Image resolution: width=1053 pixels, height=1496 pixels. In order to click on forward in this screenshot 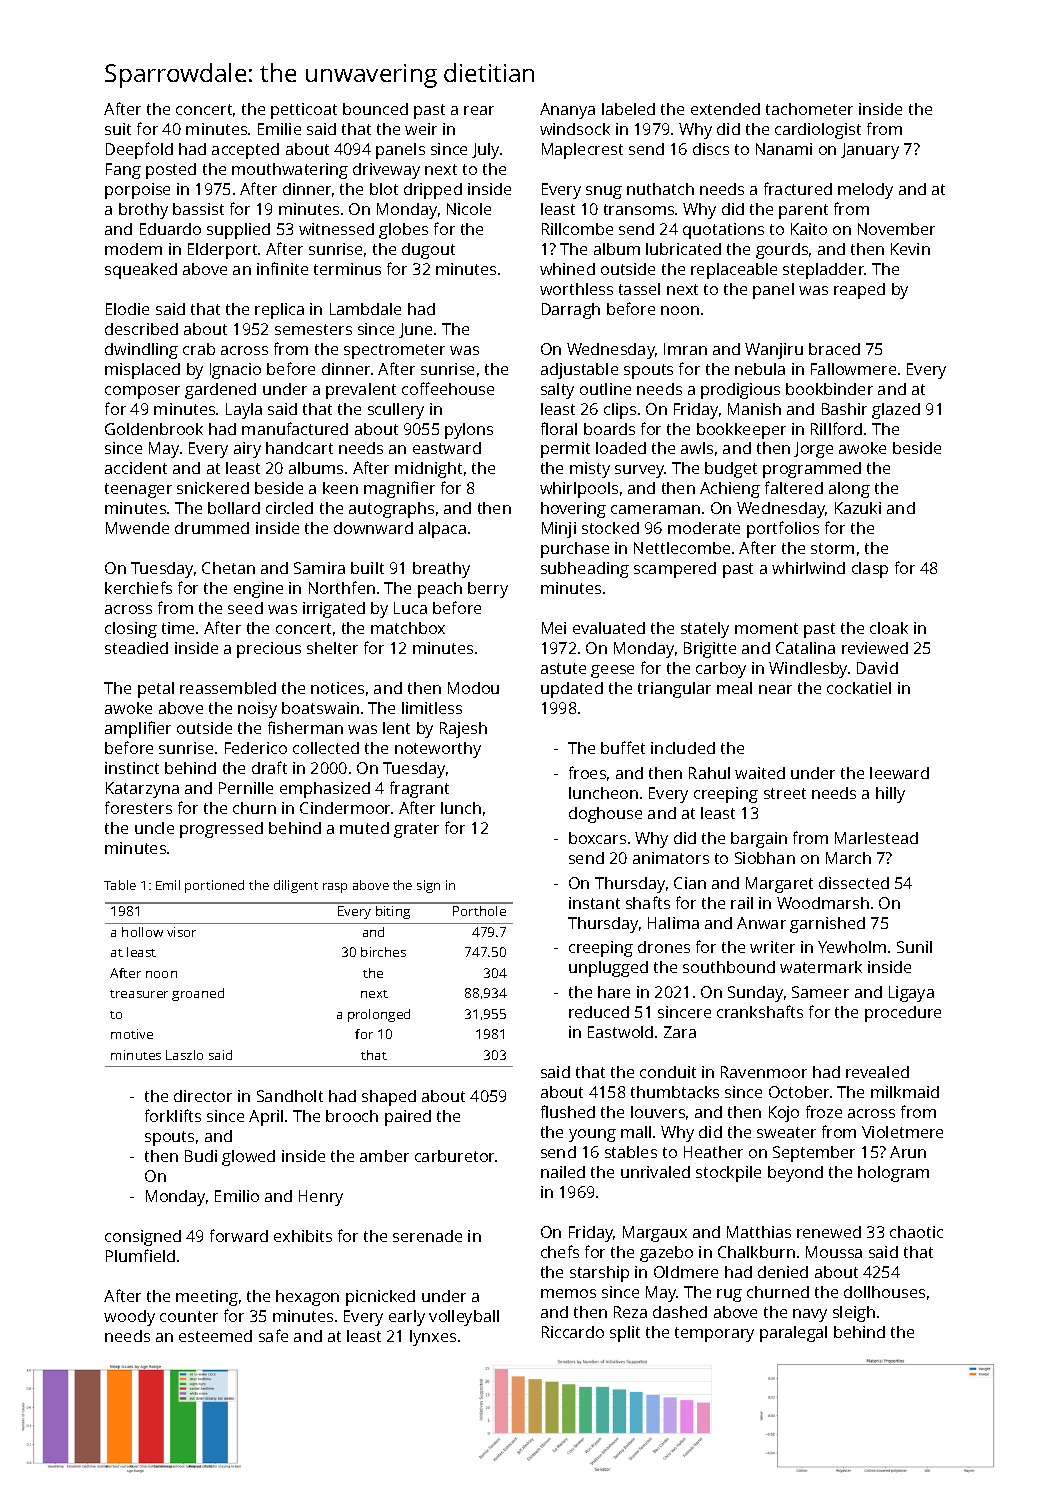, I will do `click(239, 1235)`.
